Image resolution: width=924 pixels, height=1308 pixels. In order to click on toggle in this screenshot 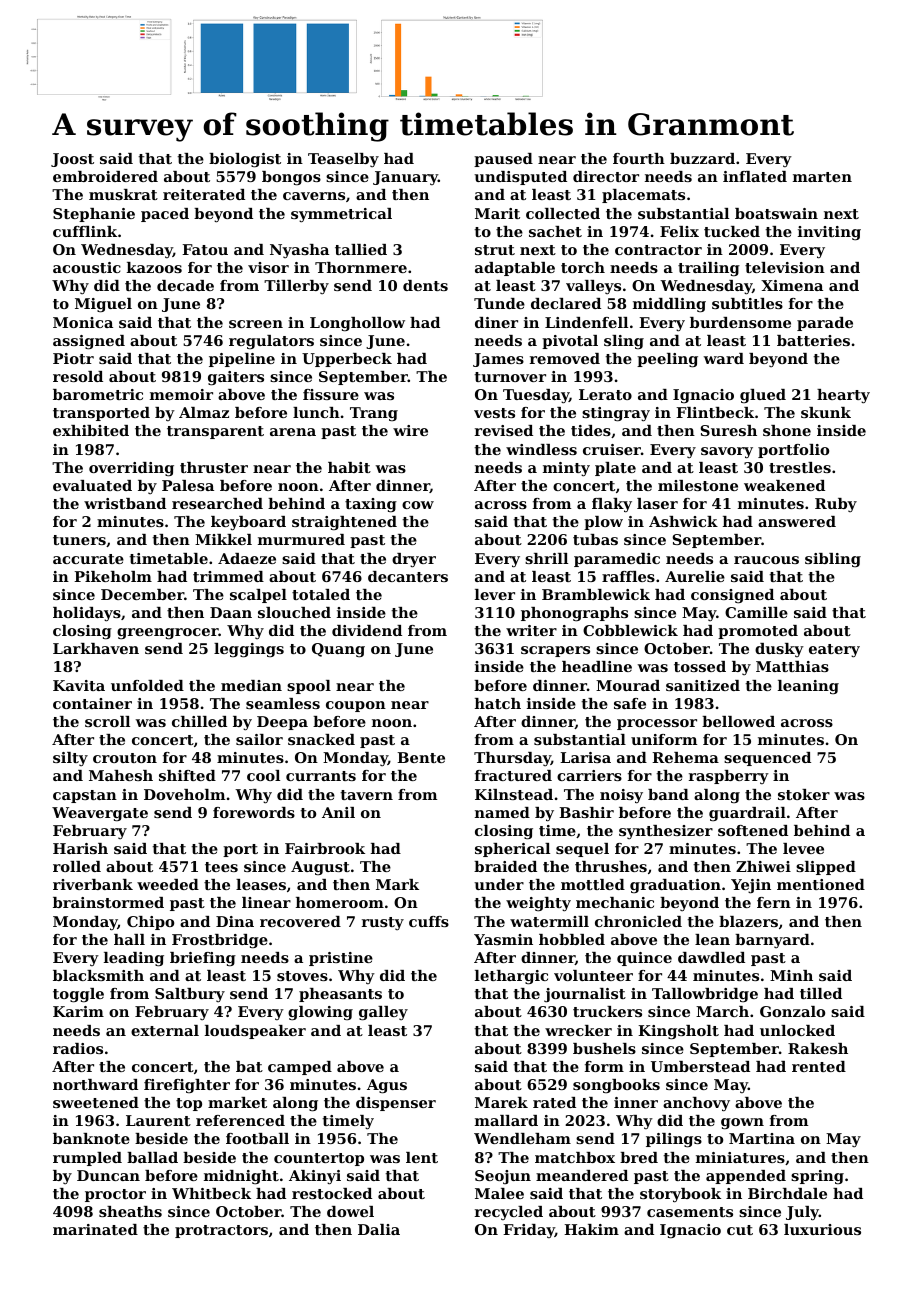, I will do `click(78, 995)`.
